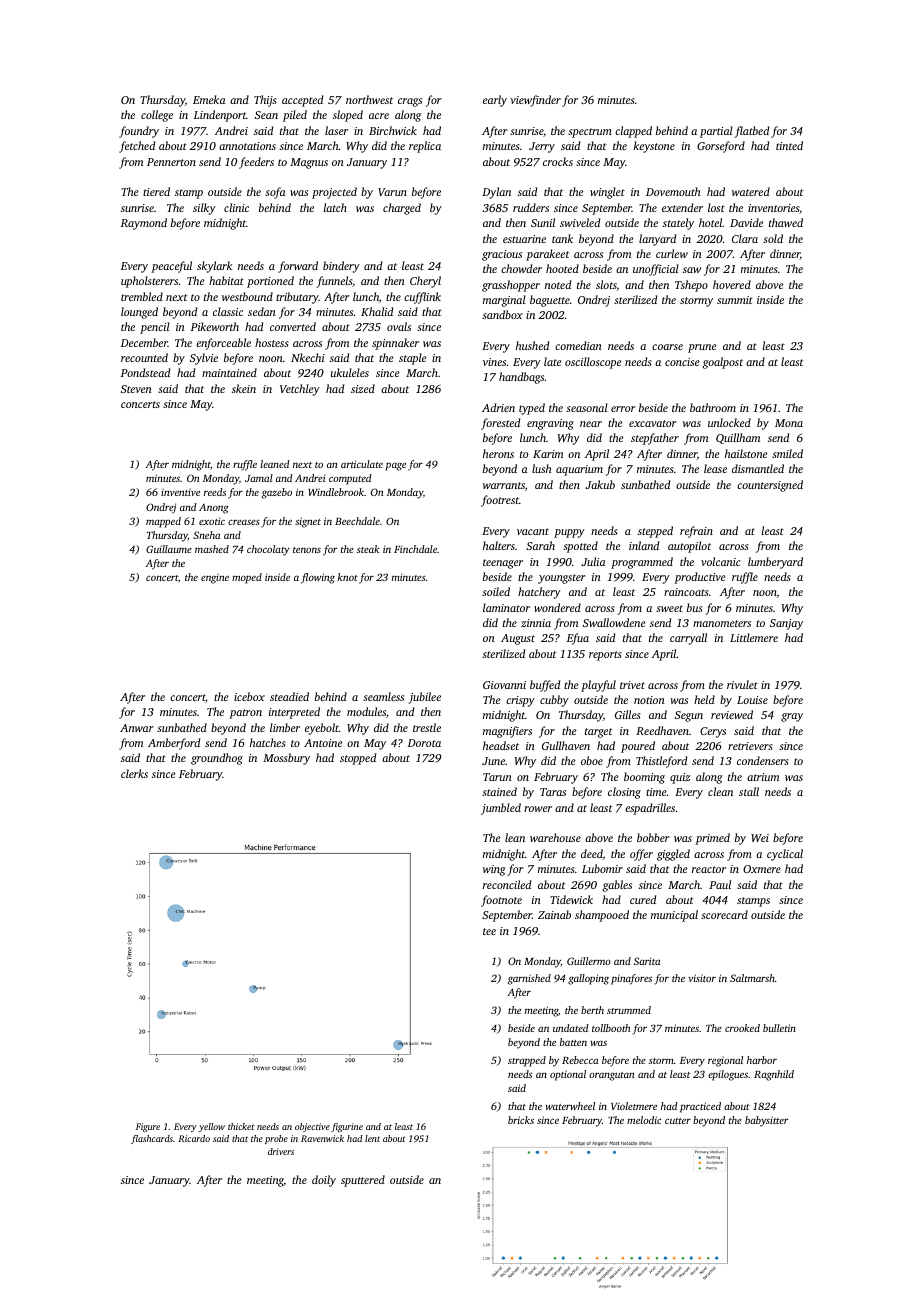  What do you see at coordinates (363, 1181) in the page?
I see `sputtered` at bounding box center [363, 1181].
